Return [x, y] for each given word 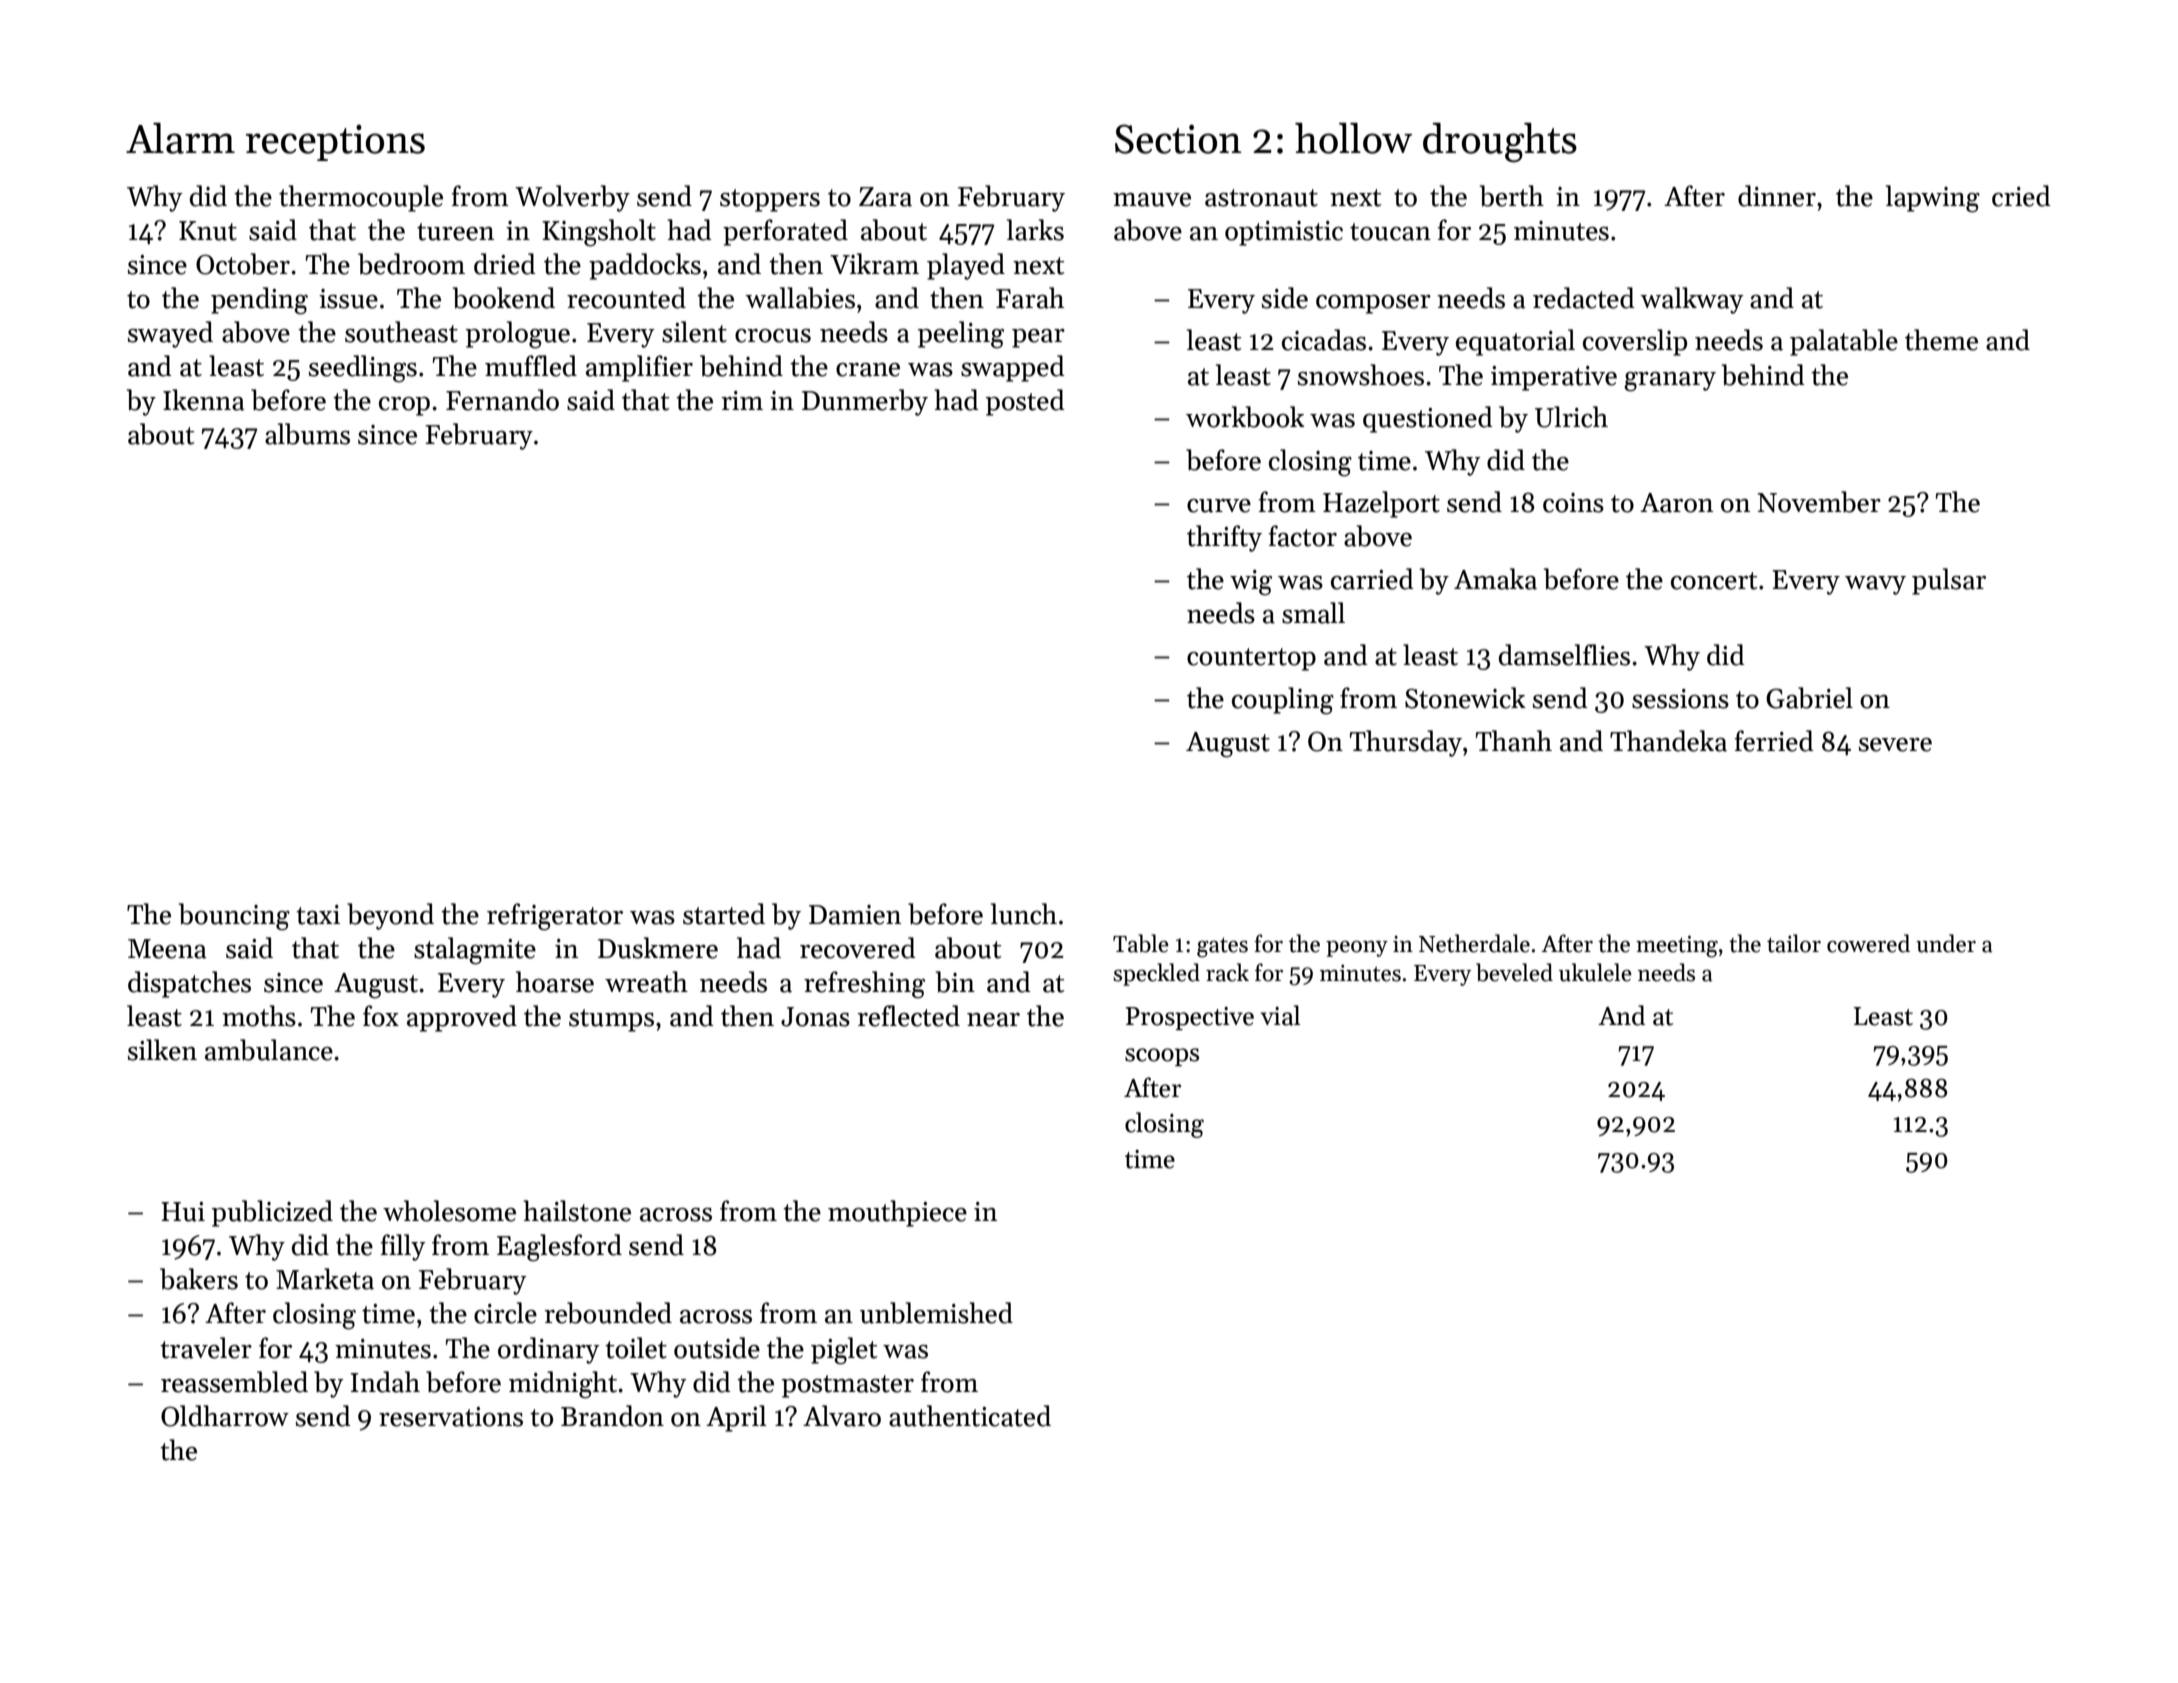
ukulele [1595, 972]
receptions [335, 142]
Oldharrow [225, 1416]
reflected [909, 1016]
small [1313, 613]
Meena [167, 949]
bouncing [234, 917]
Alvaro [842, 1416]
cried [2021, 196]
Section [1178, 139]
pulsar [1949, 581]
